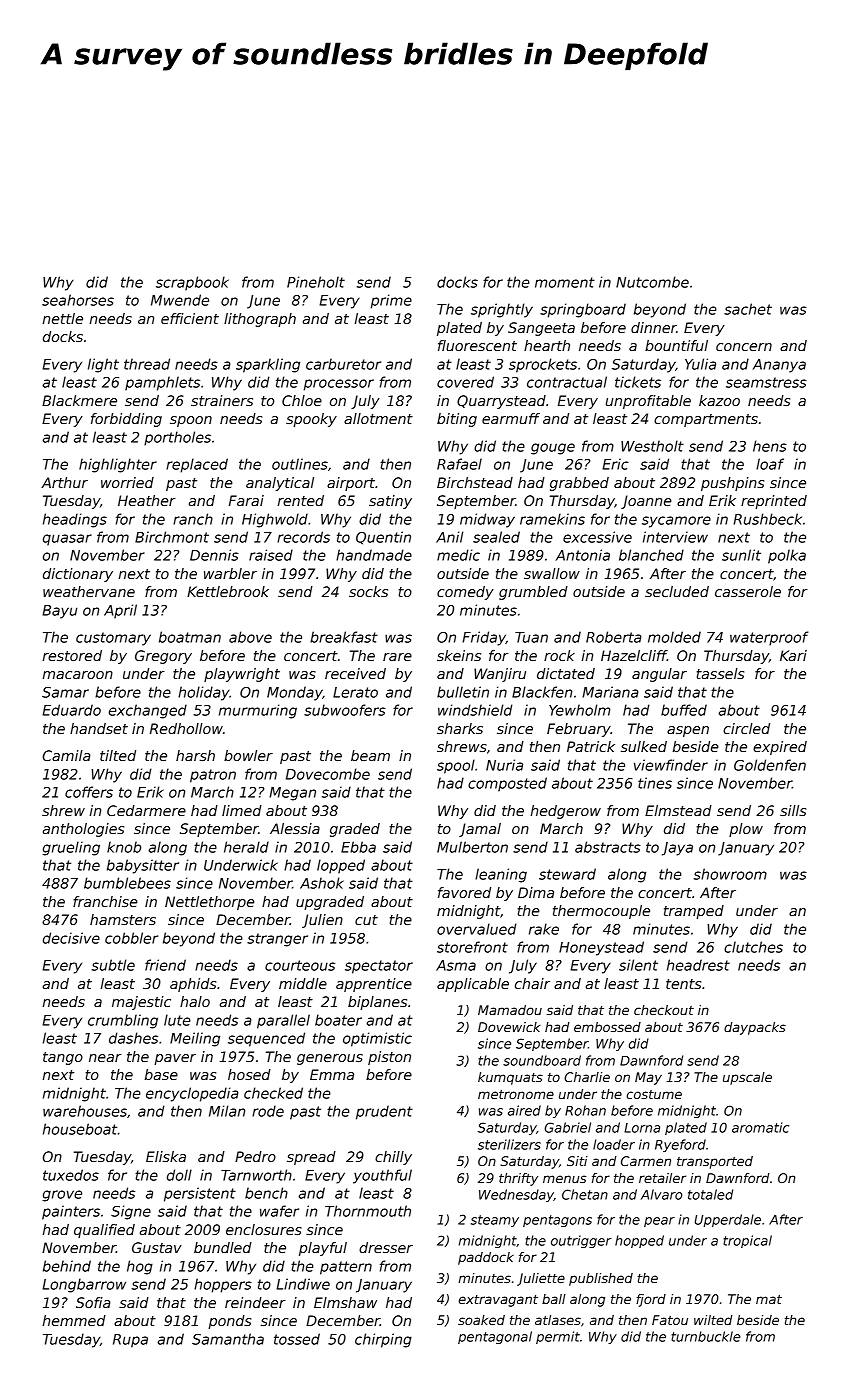 This screenshot has height=1400, width=849. I want to click on Tuan, so click(531, 637).
